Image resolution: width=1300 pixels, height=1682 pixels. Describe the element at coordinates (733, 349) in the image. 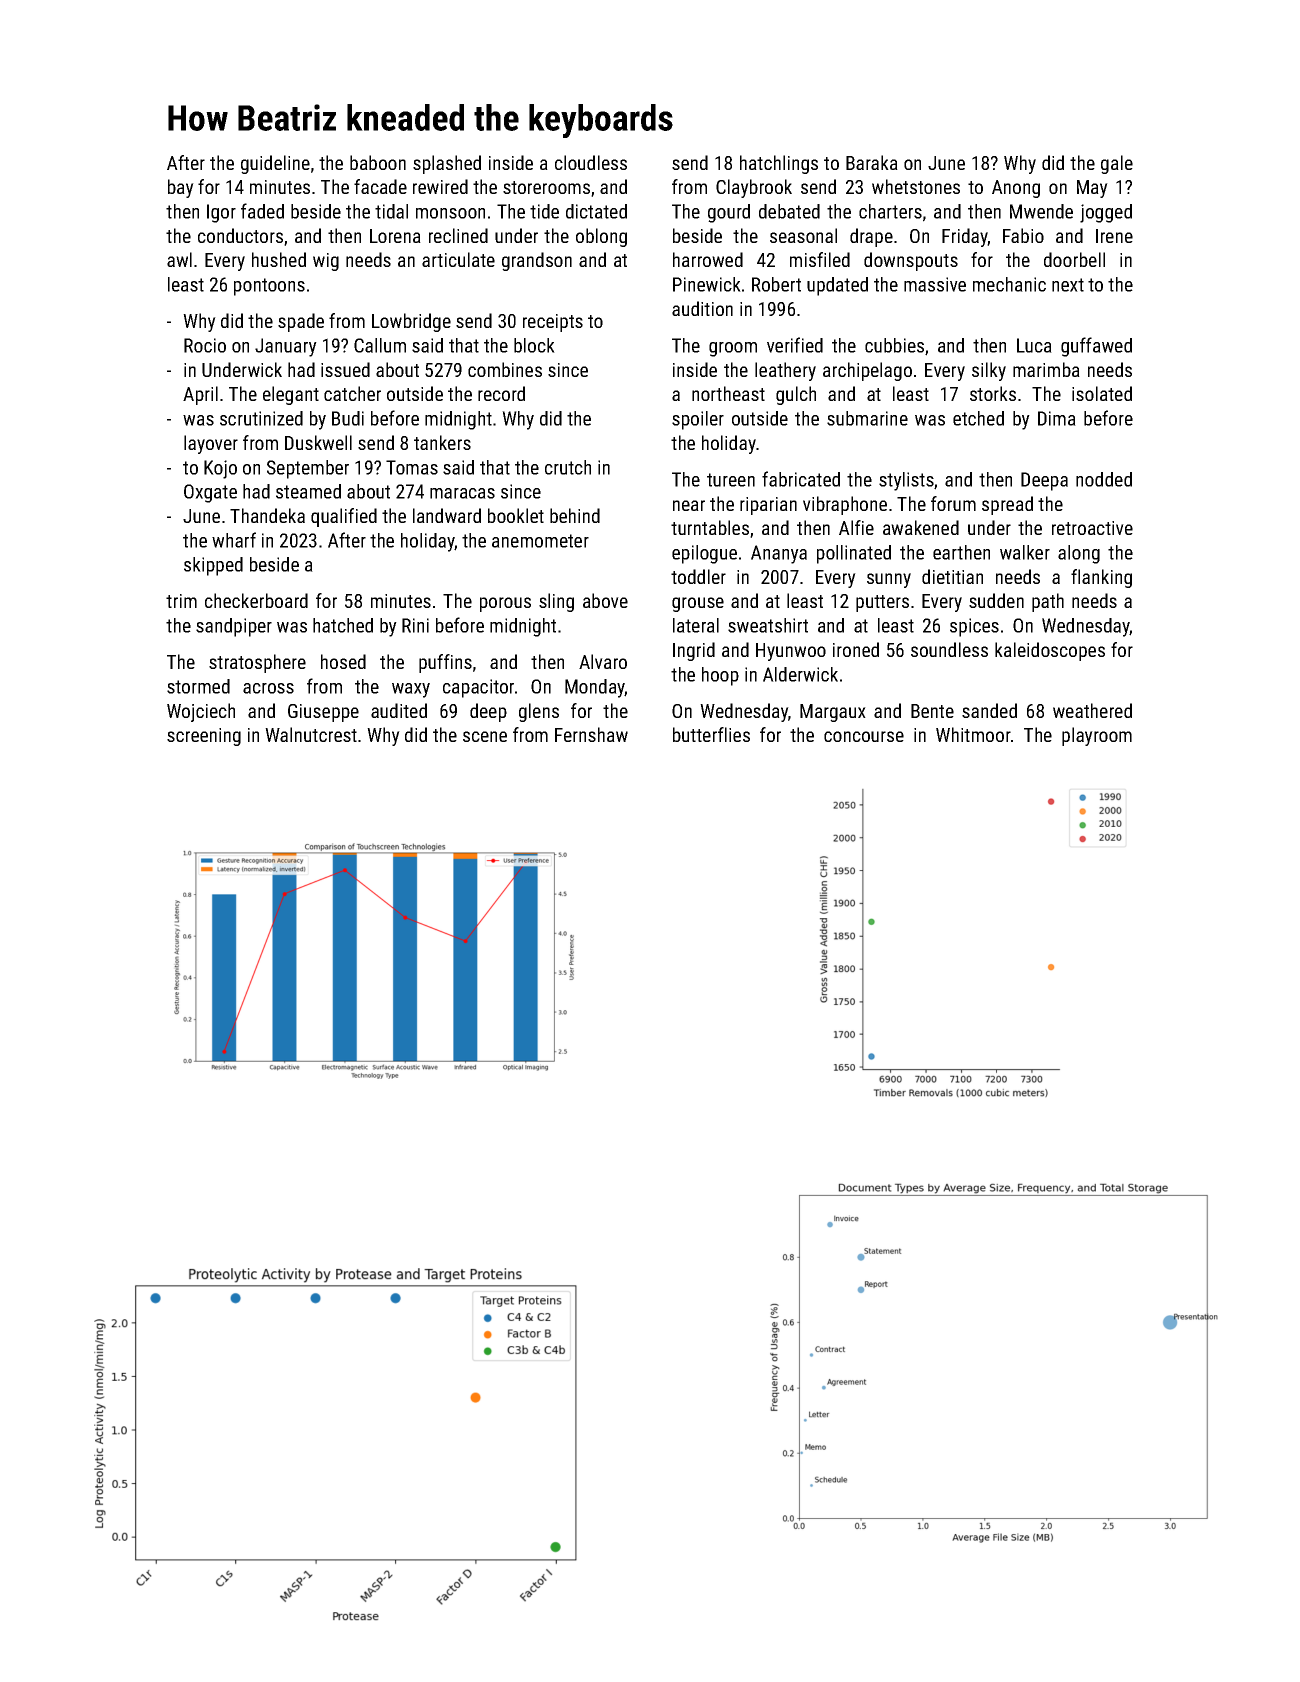

I see `groom` at that location.
